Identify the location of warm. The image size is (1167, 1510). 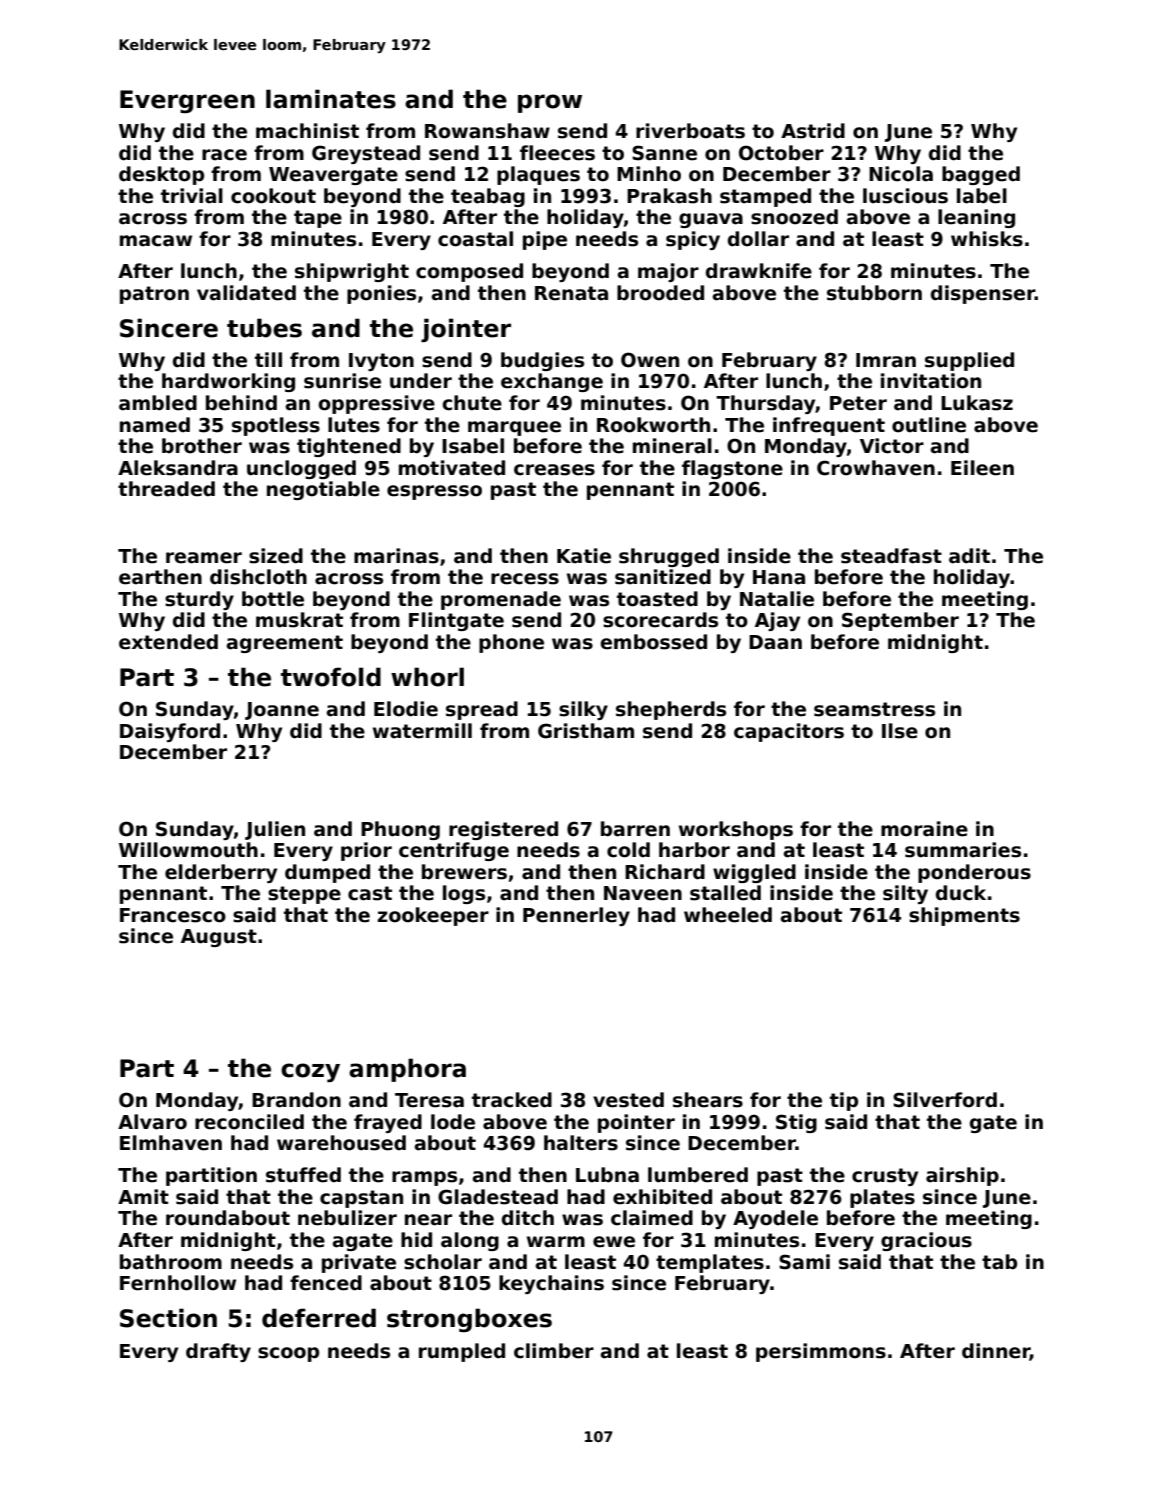
(556, 1242).
